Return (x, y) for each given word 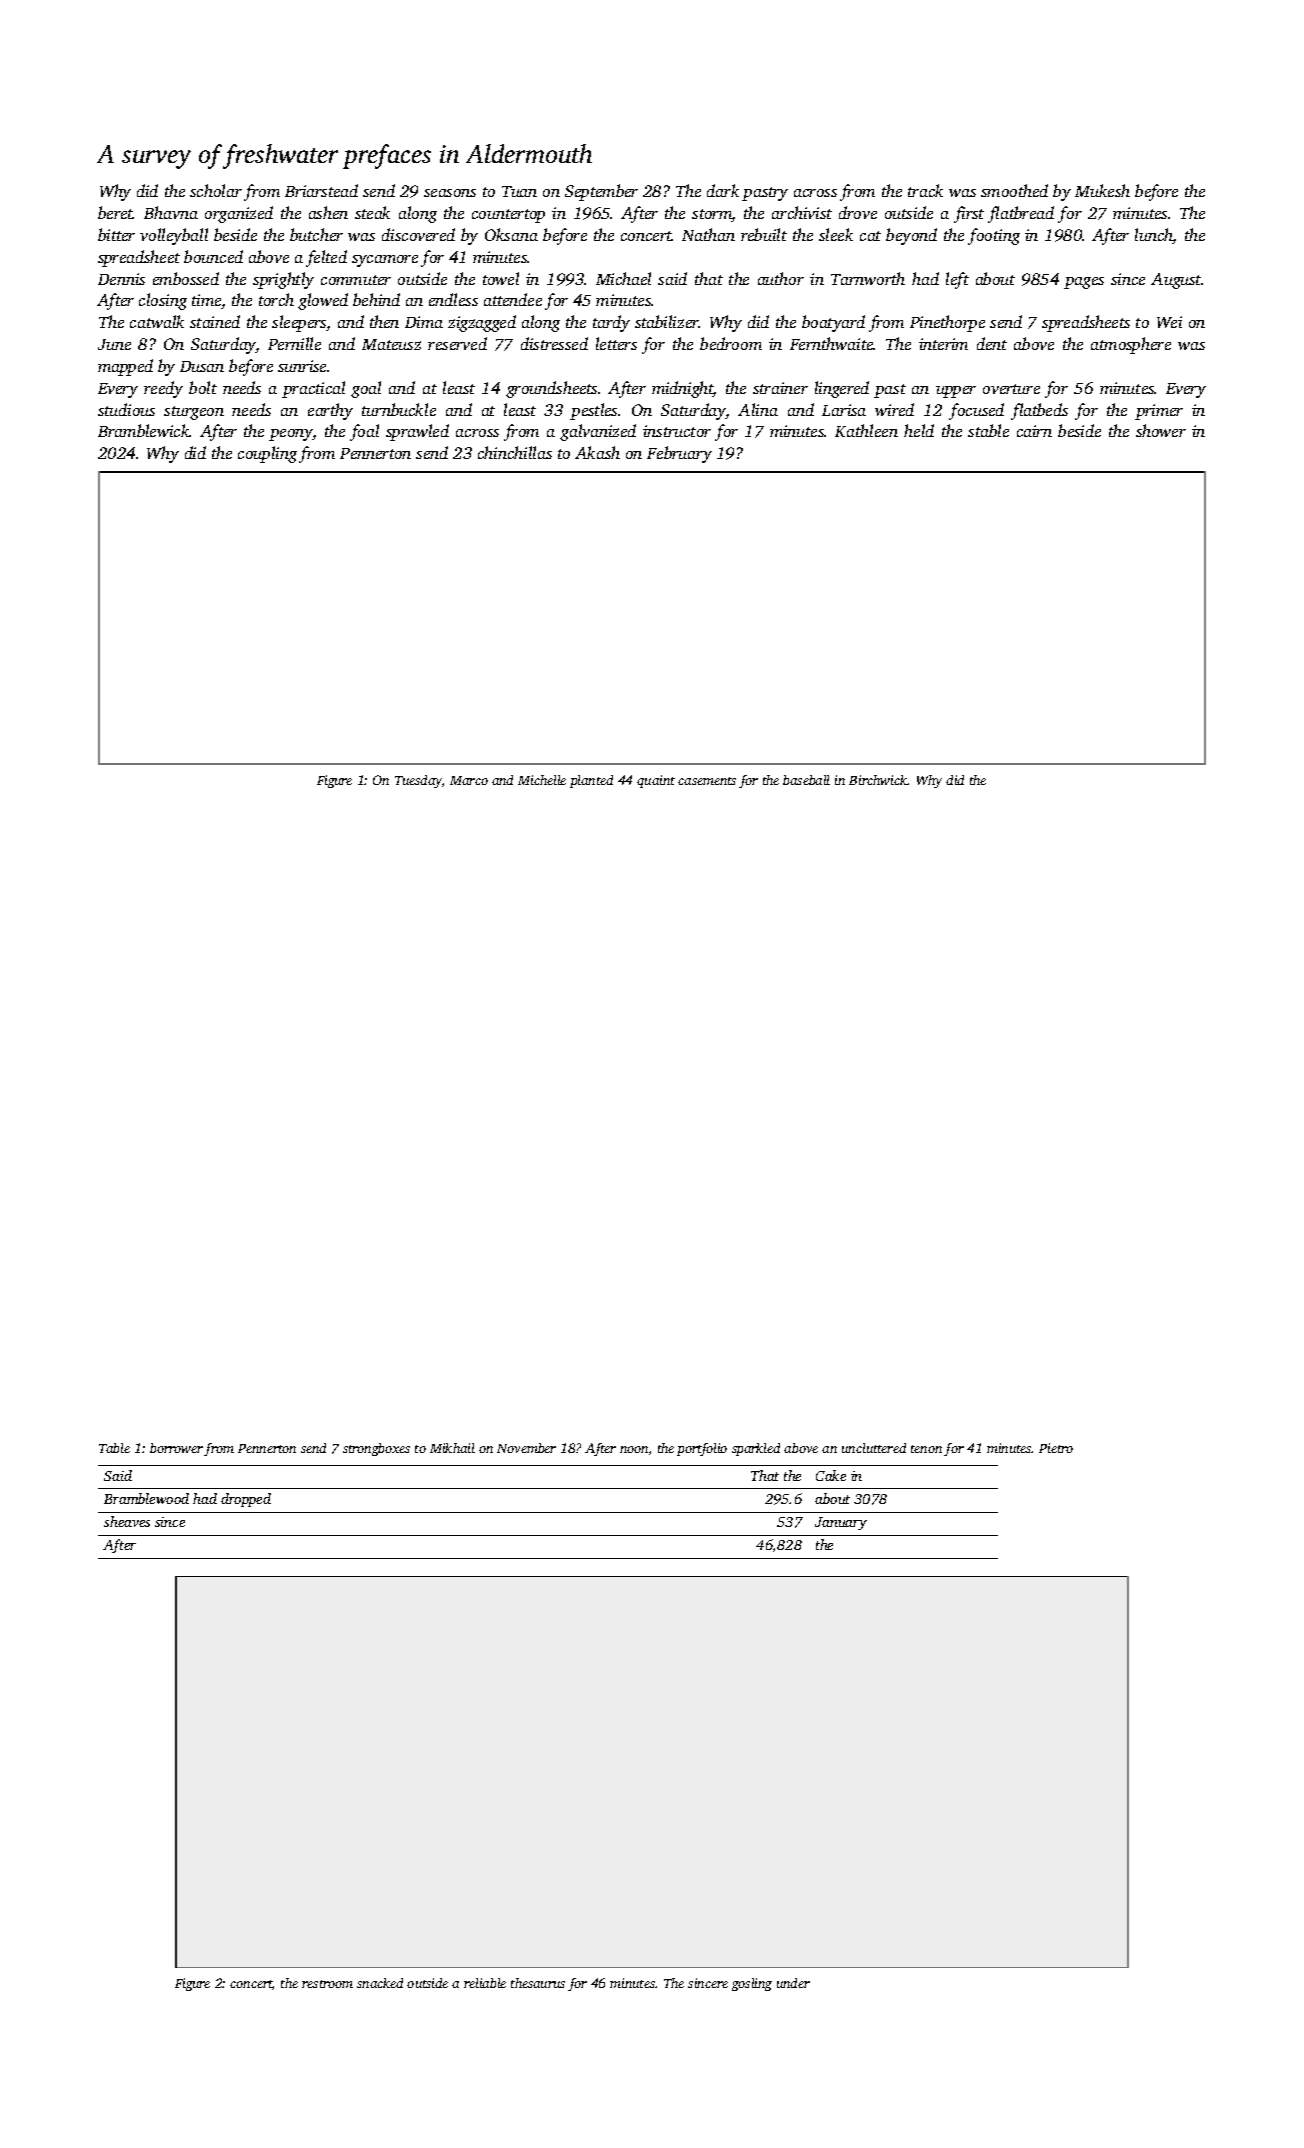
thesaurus (538, 1983)
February (679, 454)
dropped (246, 1500)
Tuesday (418, 781)
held (919, 430)
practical (313, 389)
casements (707, 781)
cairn (1034, 431)
